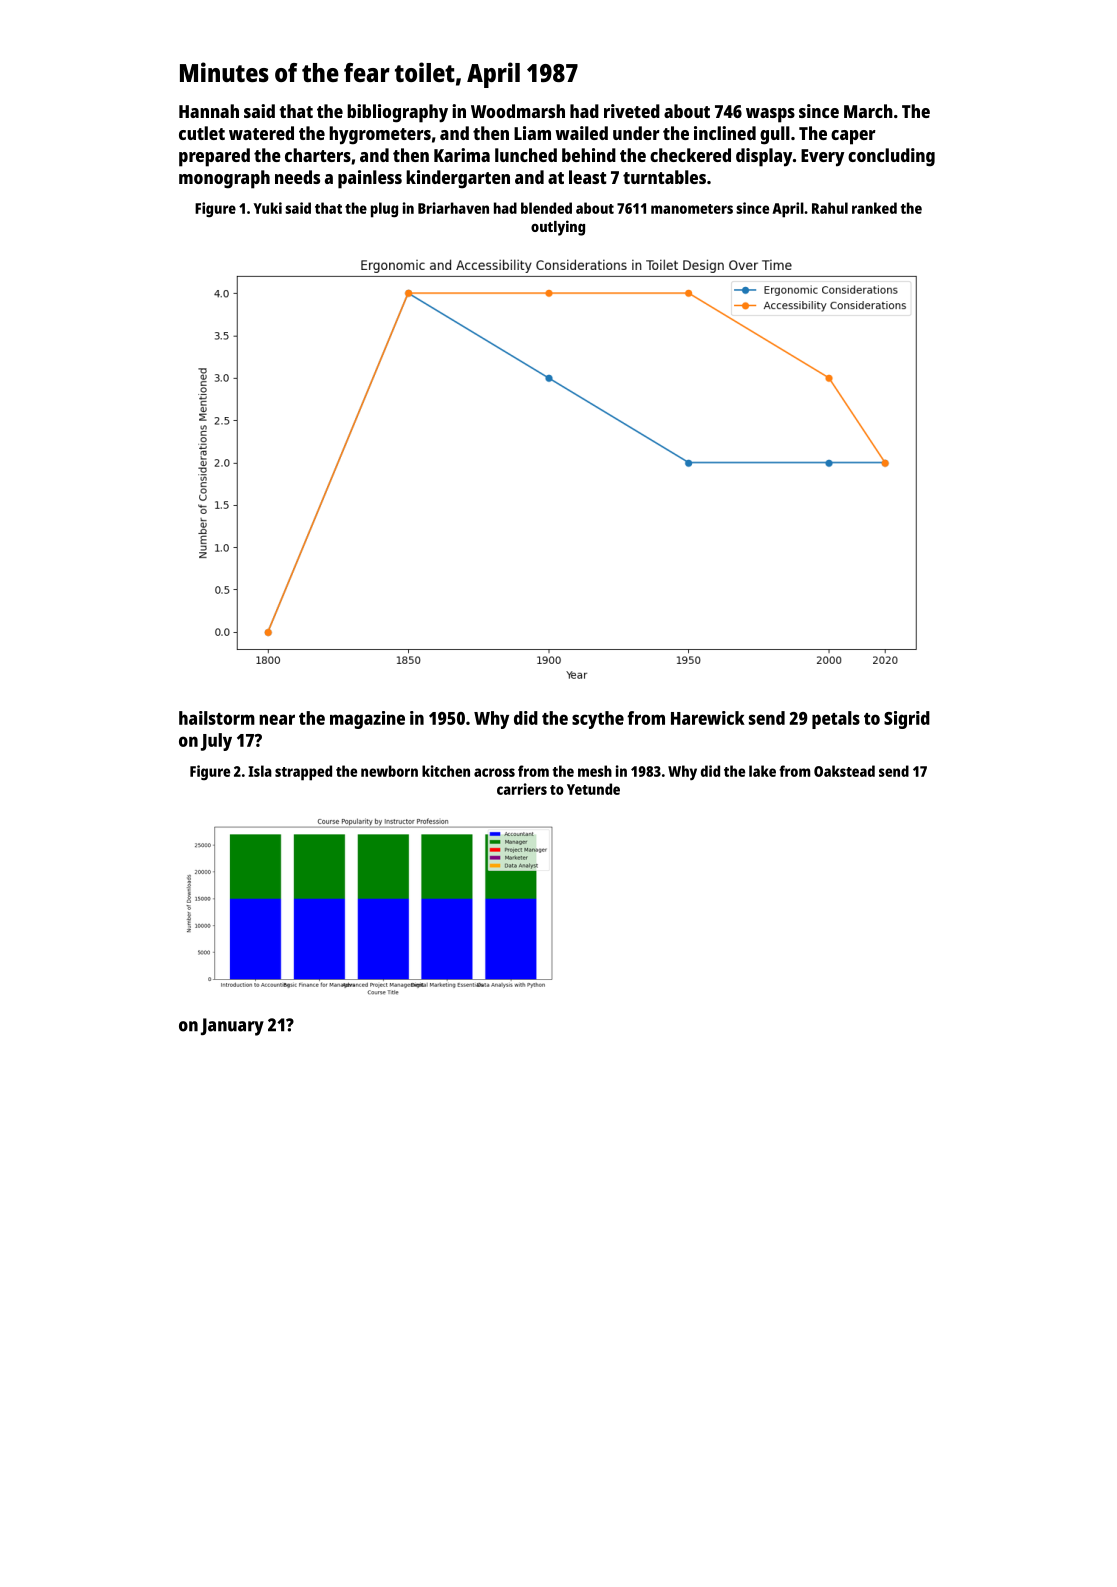  I want to click on display, so click(764, 157).
